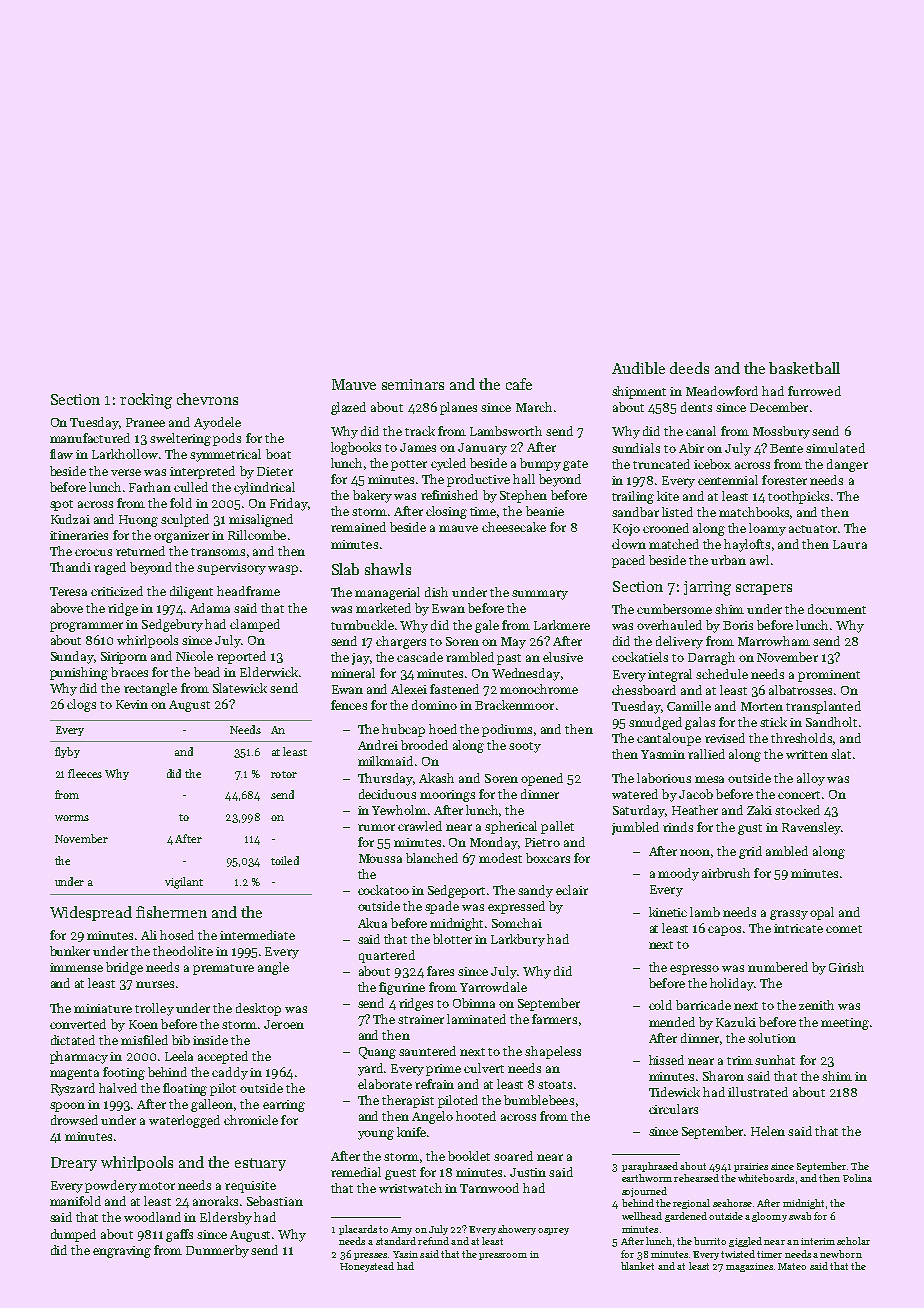 The image size is (924, 1308). Describe the element at coordinates (689, 368) in the screenshot. I see `deeds` at that location.
